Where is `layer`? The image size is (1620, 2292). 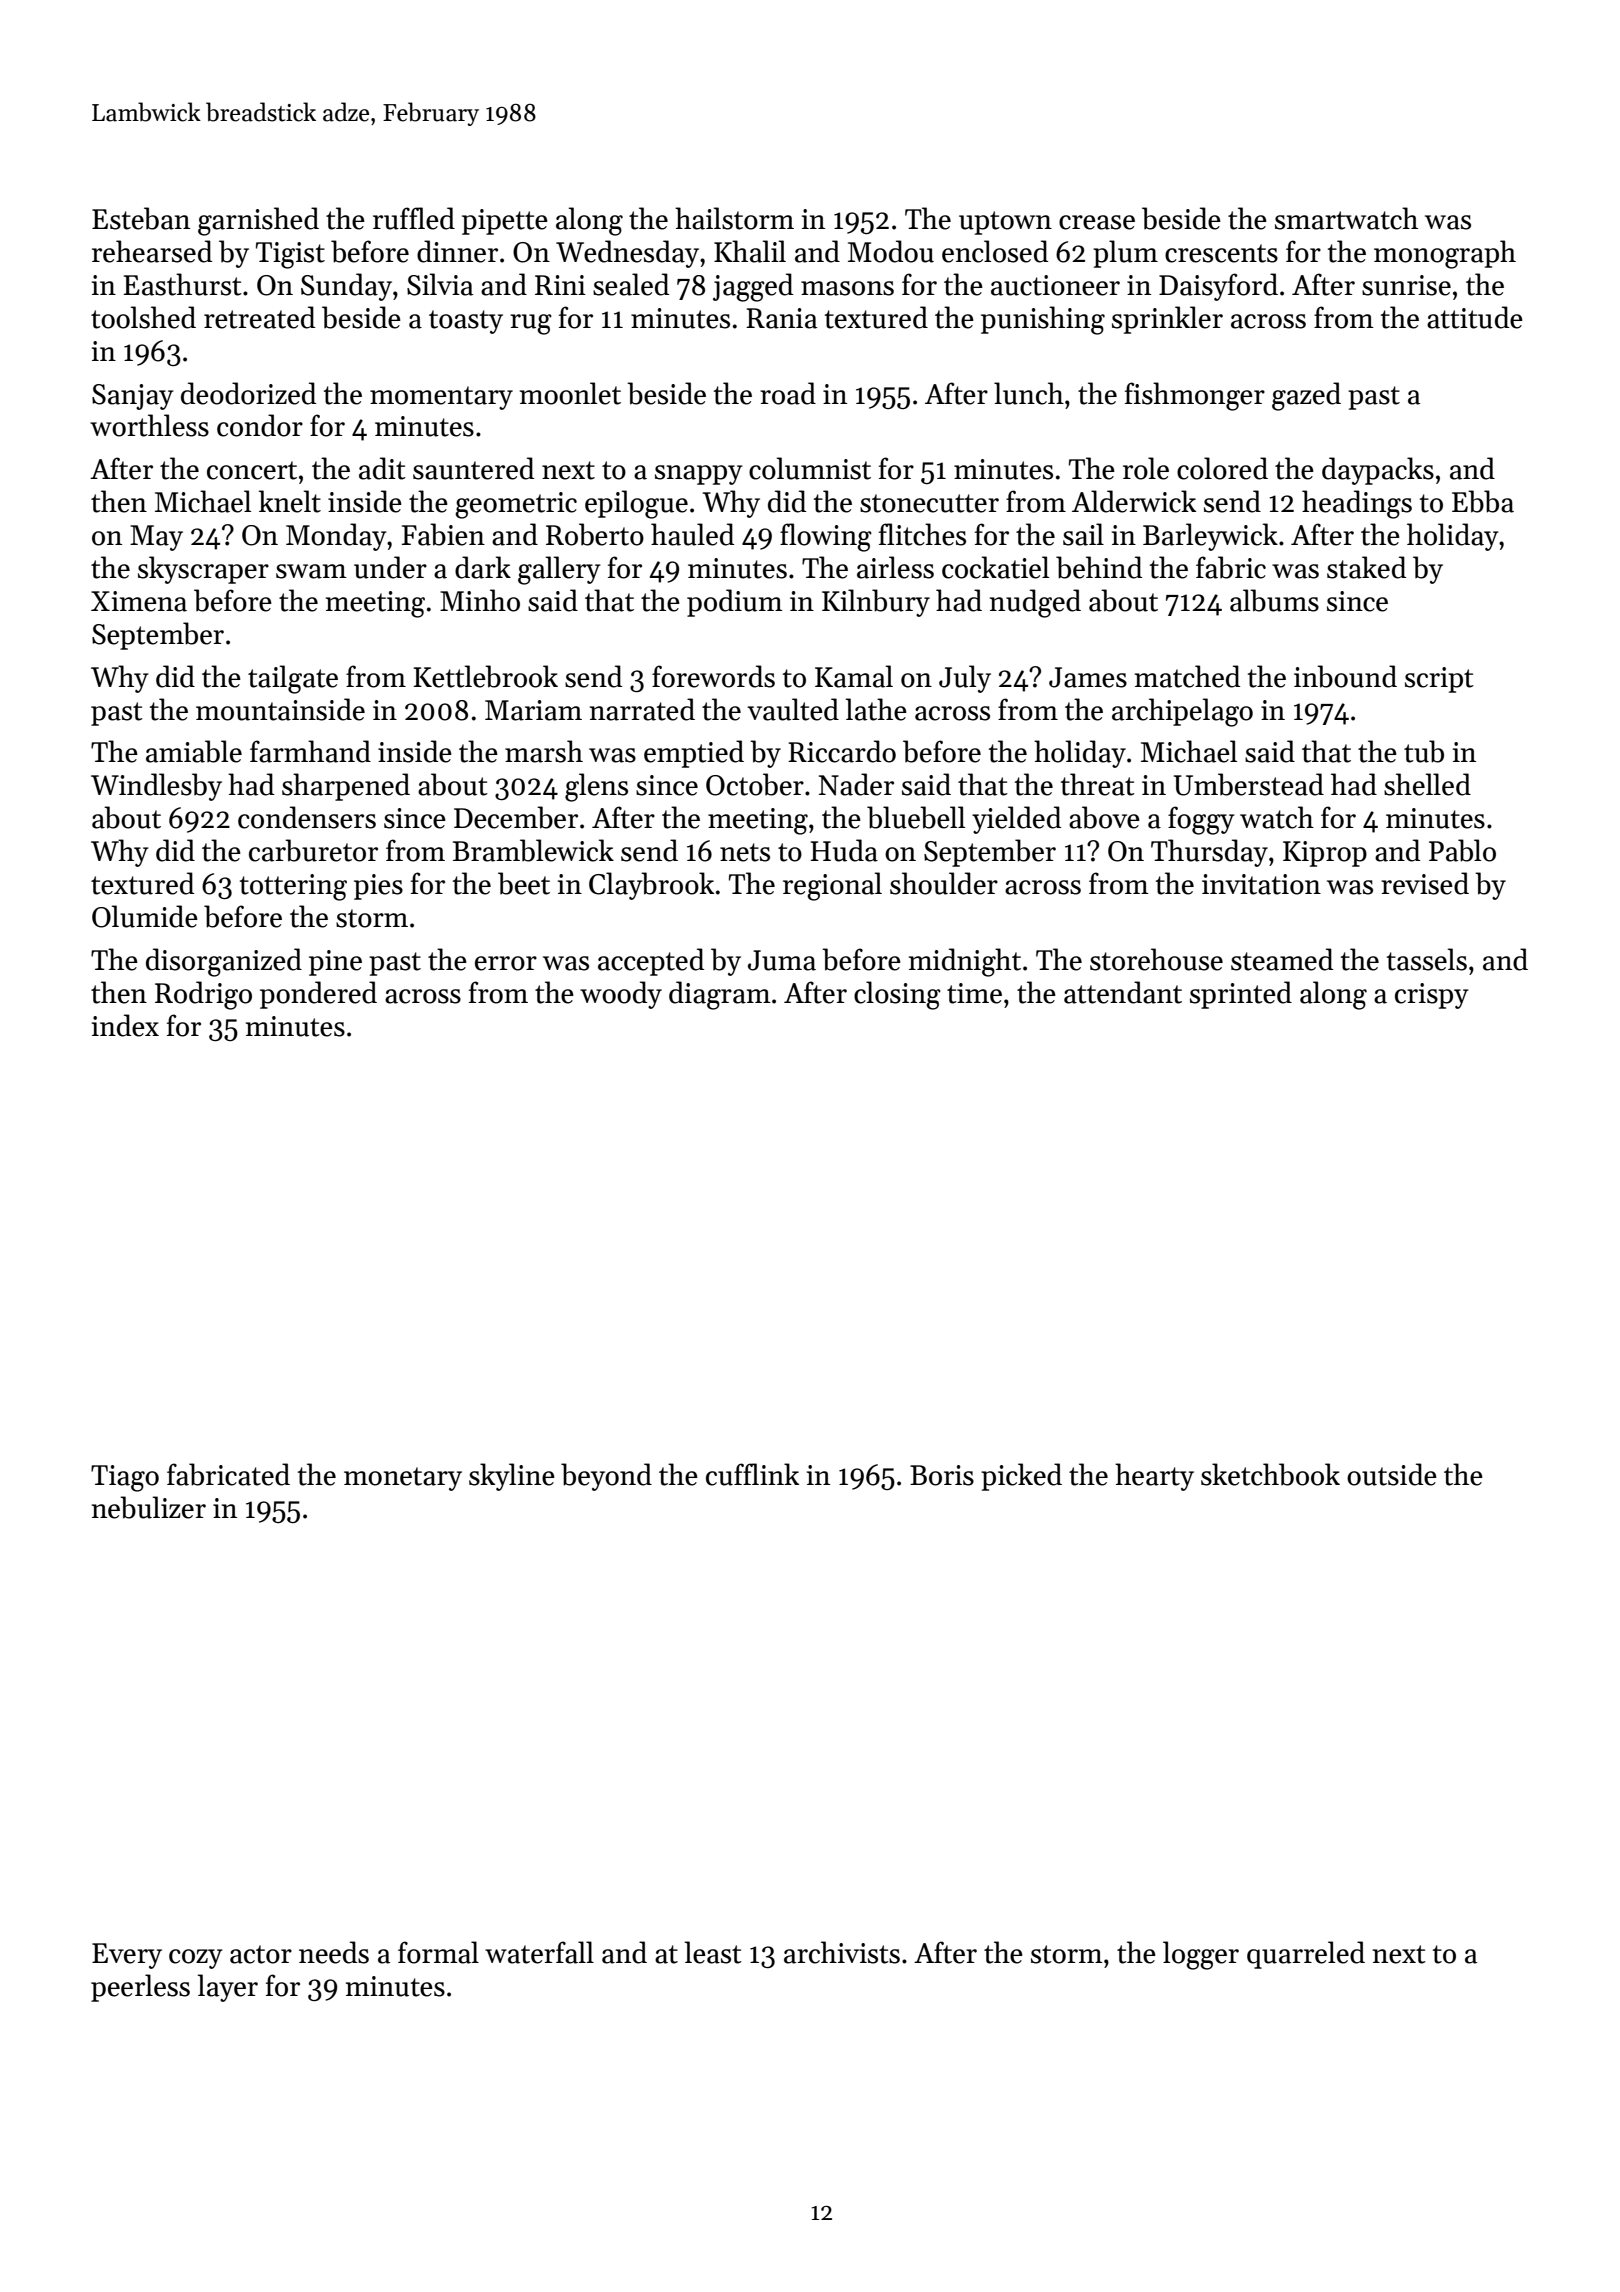
layer is located at coordinates (228, 1988).
